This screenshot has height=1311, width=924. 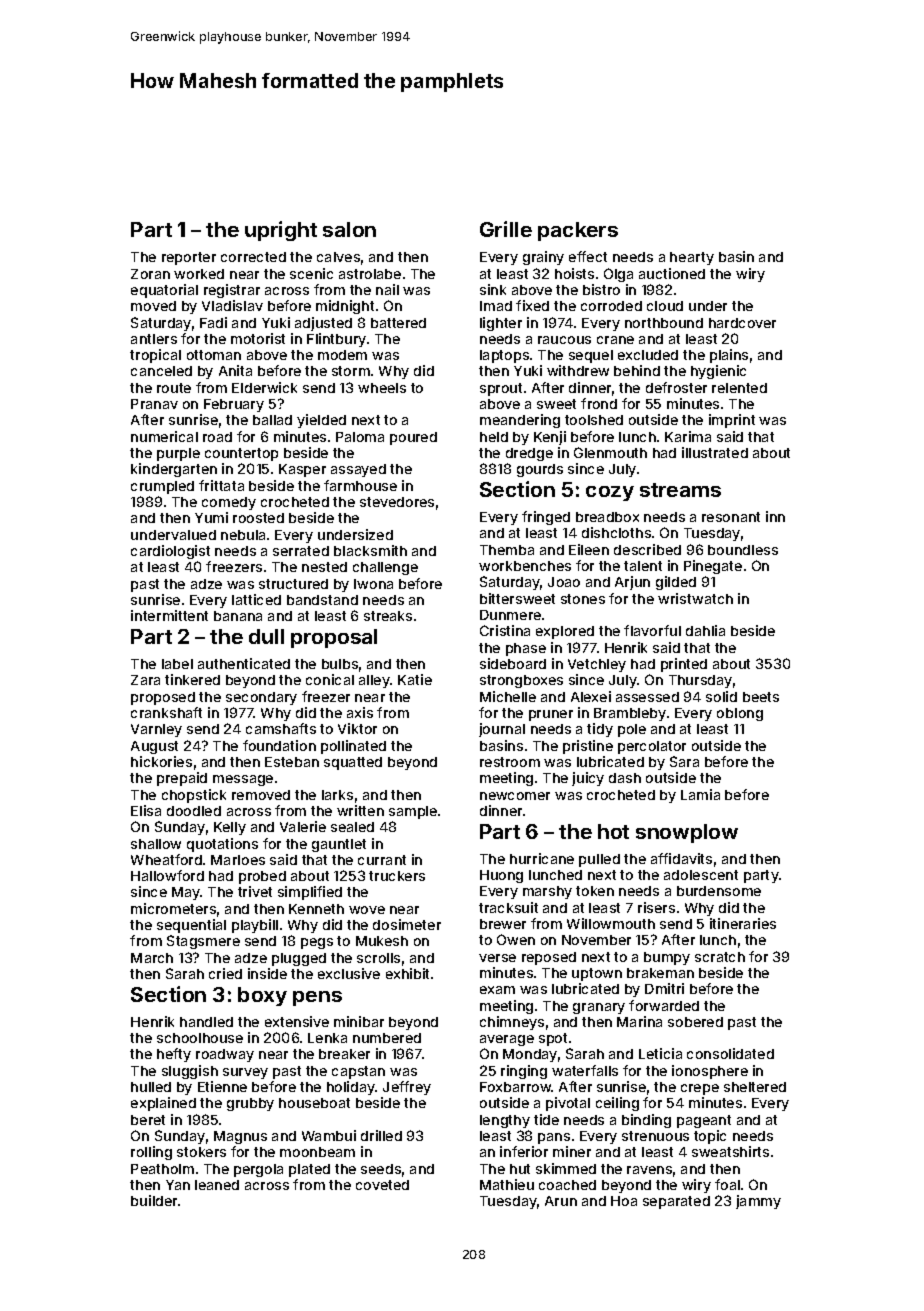 I want to click on hefty, so click(x=174, y=1055).
